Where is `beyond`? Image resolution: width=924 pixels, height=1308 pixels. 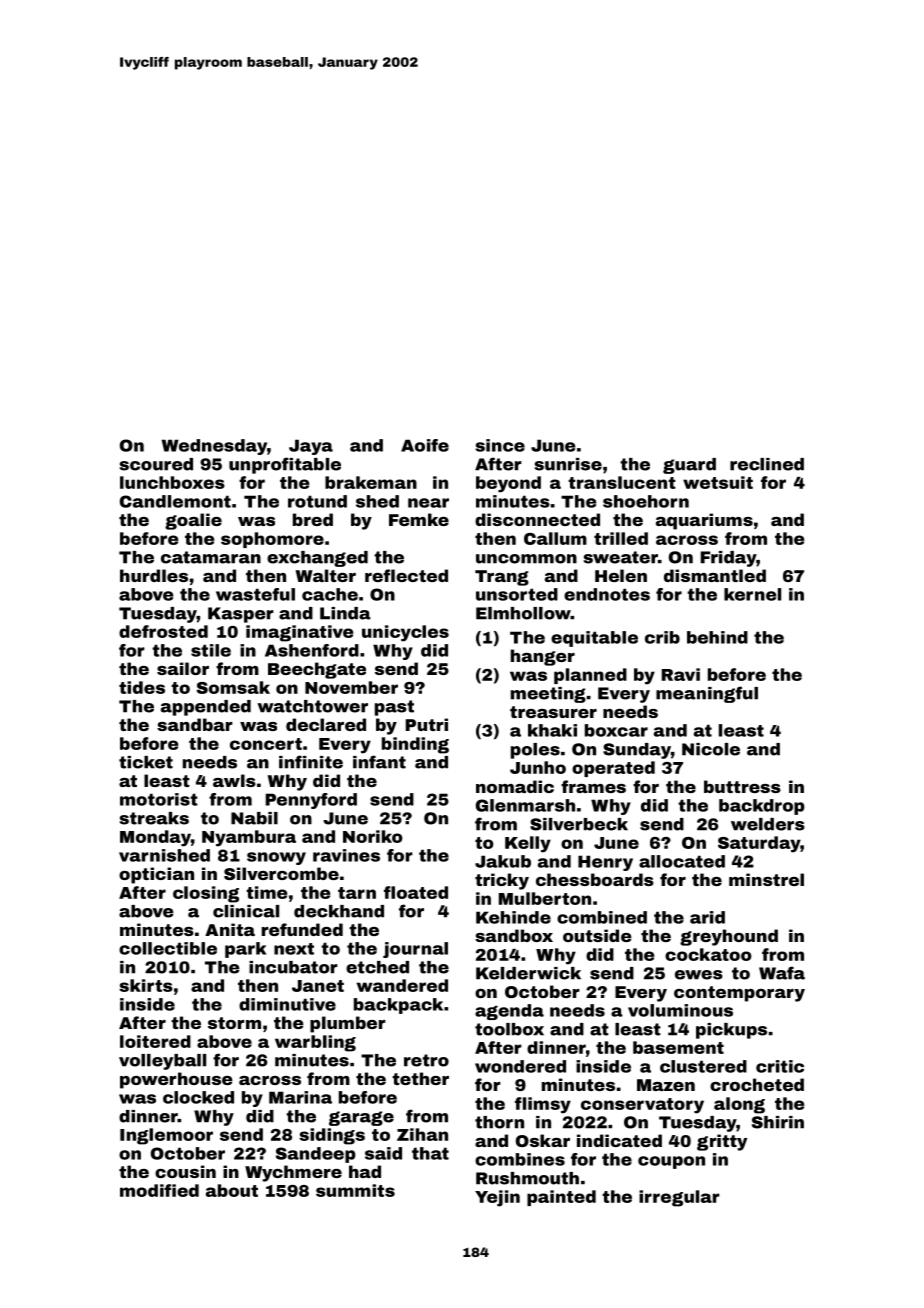 beyond is located at coordinates (508, 484).
